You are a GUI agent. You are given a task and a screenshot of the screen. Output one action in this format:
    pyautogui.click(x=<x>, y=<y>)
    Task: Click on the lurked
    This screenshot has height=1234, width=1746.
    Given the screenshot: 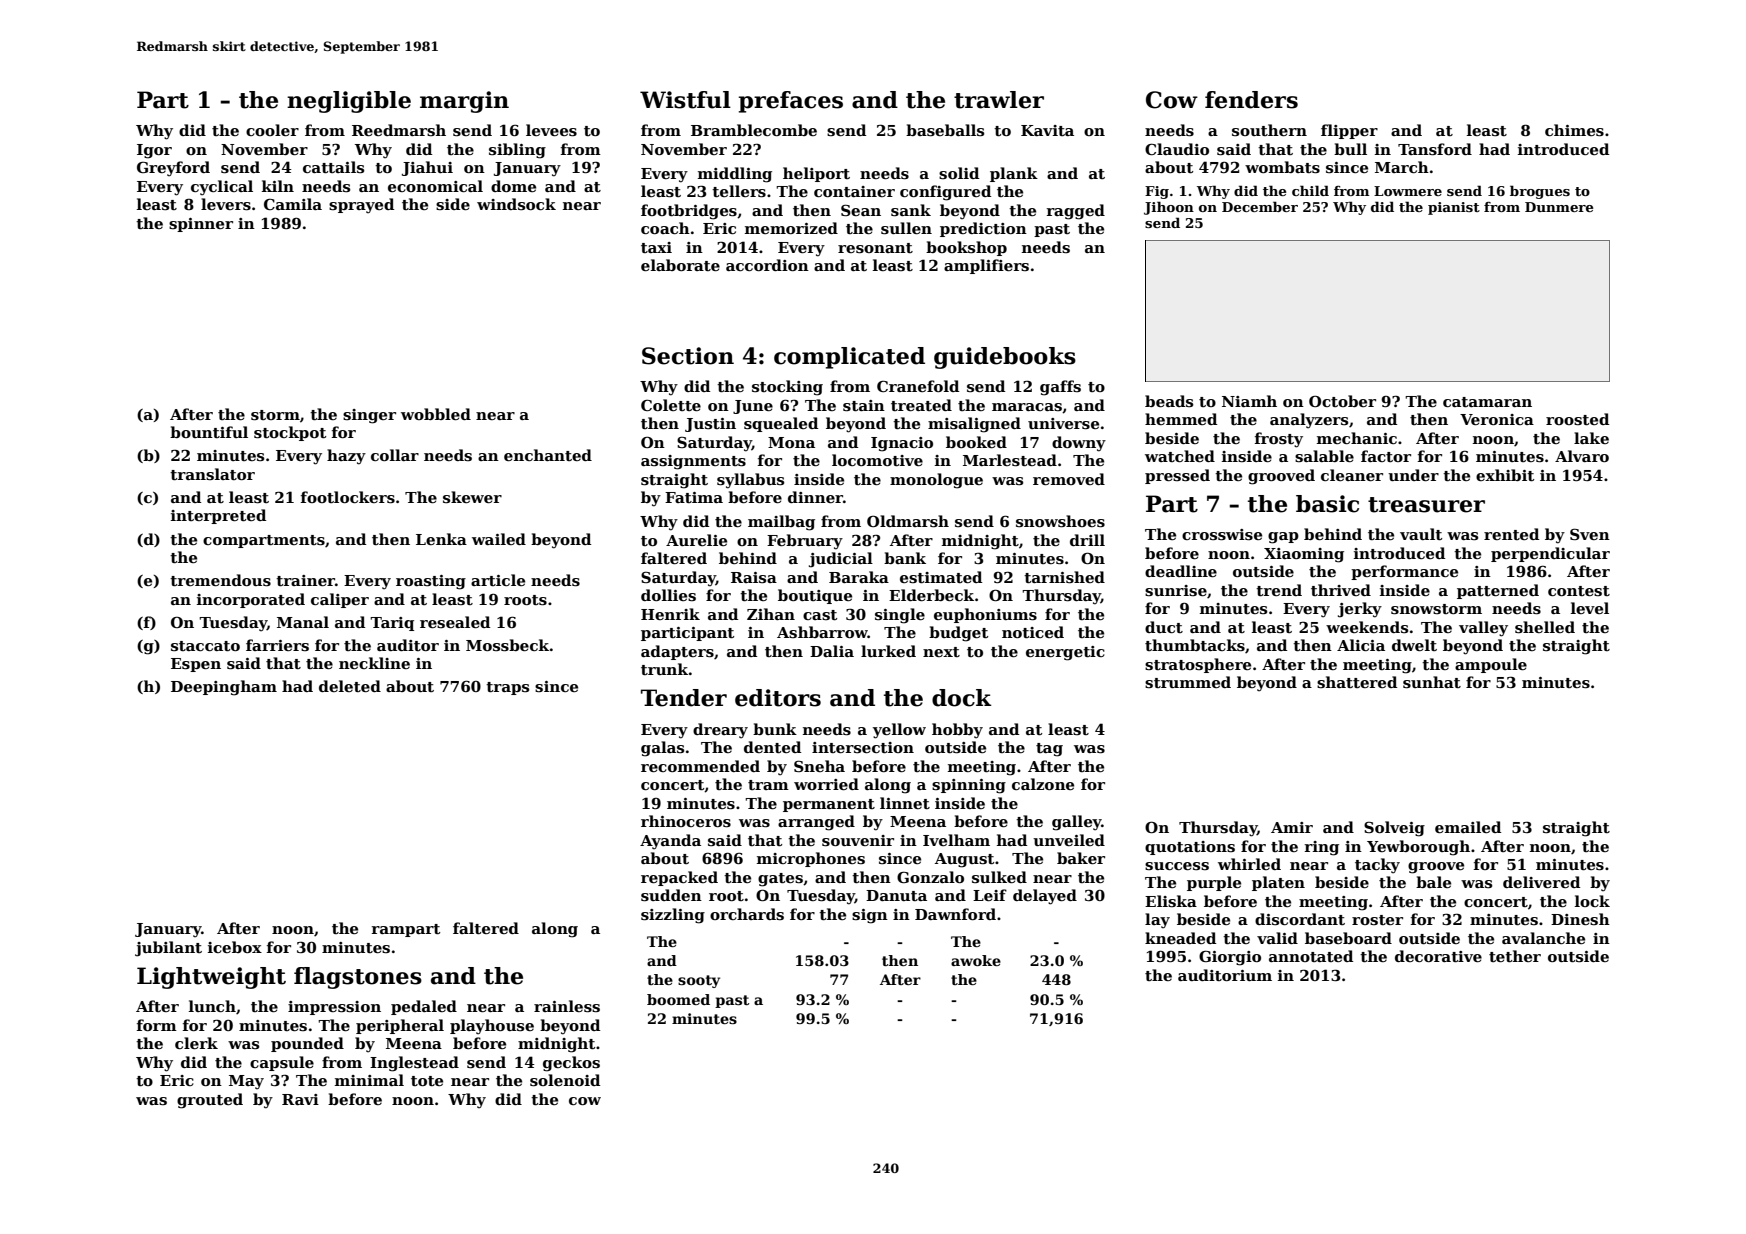 What is the action you would take?
    pyautogui.click(x=888, y=651)
